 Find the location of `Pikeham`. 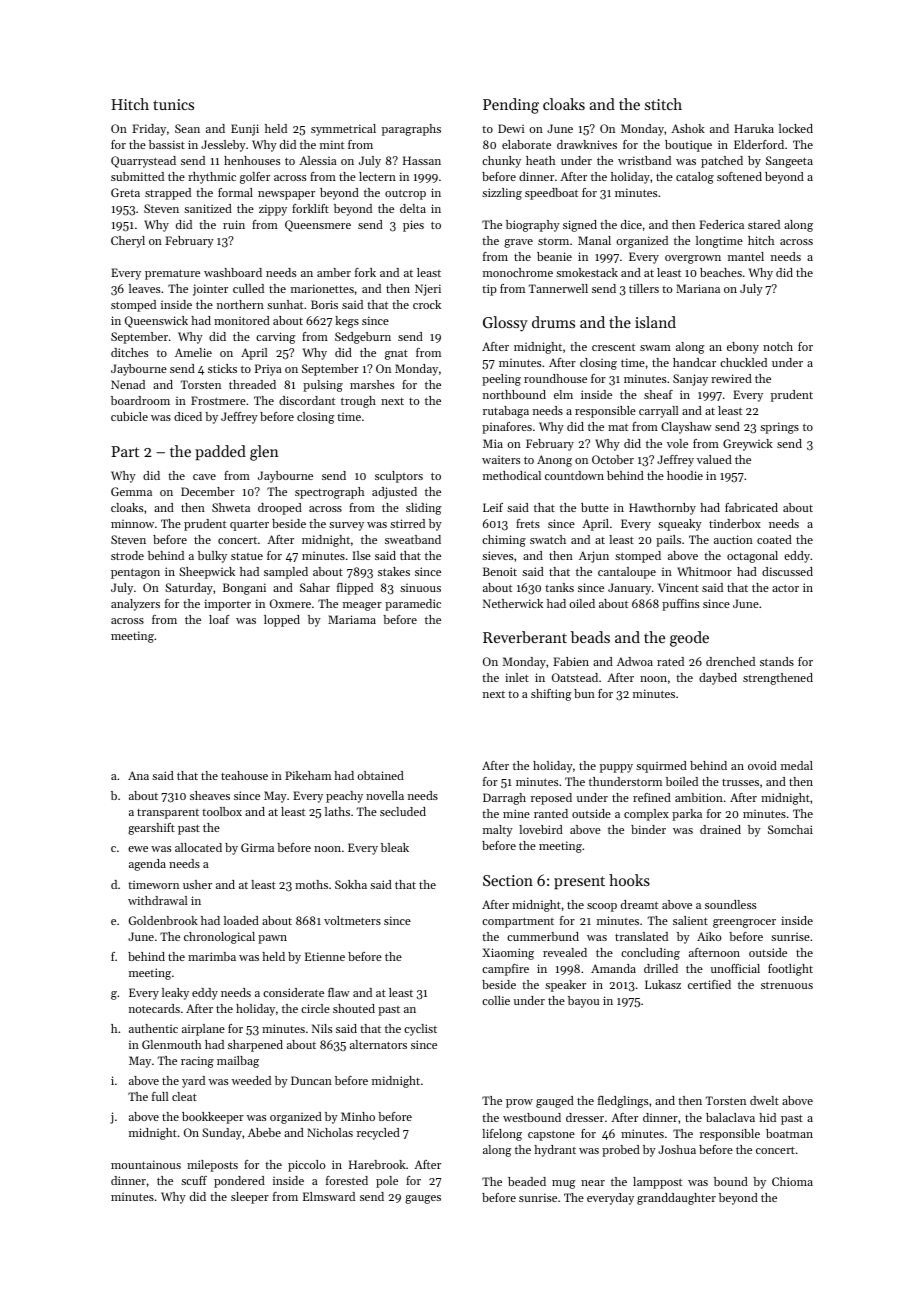

Pikeham is located at coordinates (308, 775).
